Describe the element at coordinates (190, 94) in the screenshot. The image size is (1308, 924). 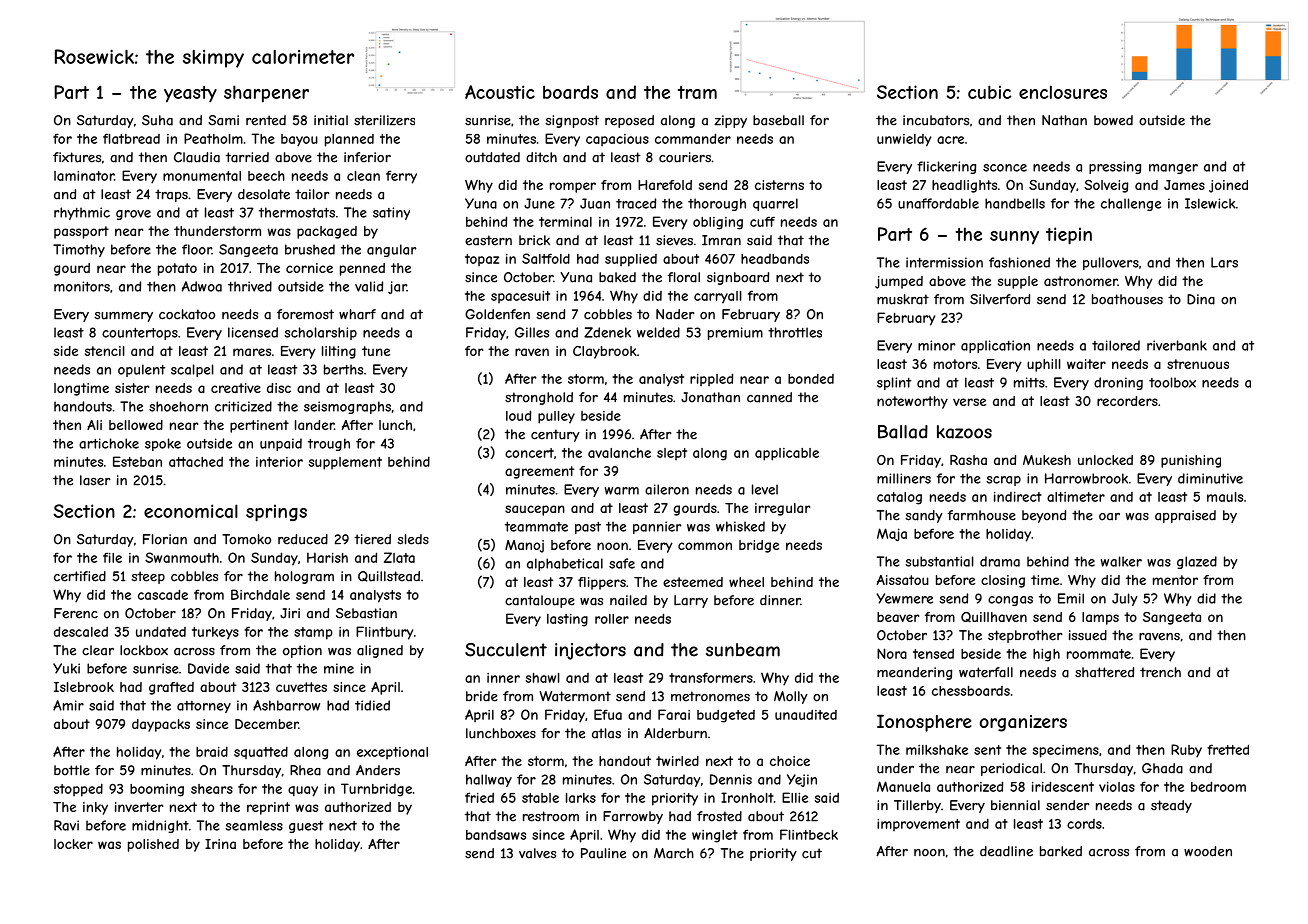
I see `yeasty` at that location.
